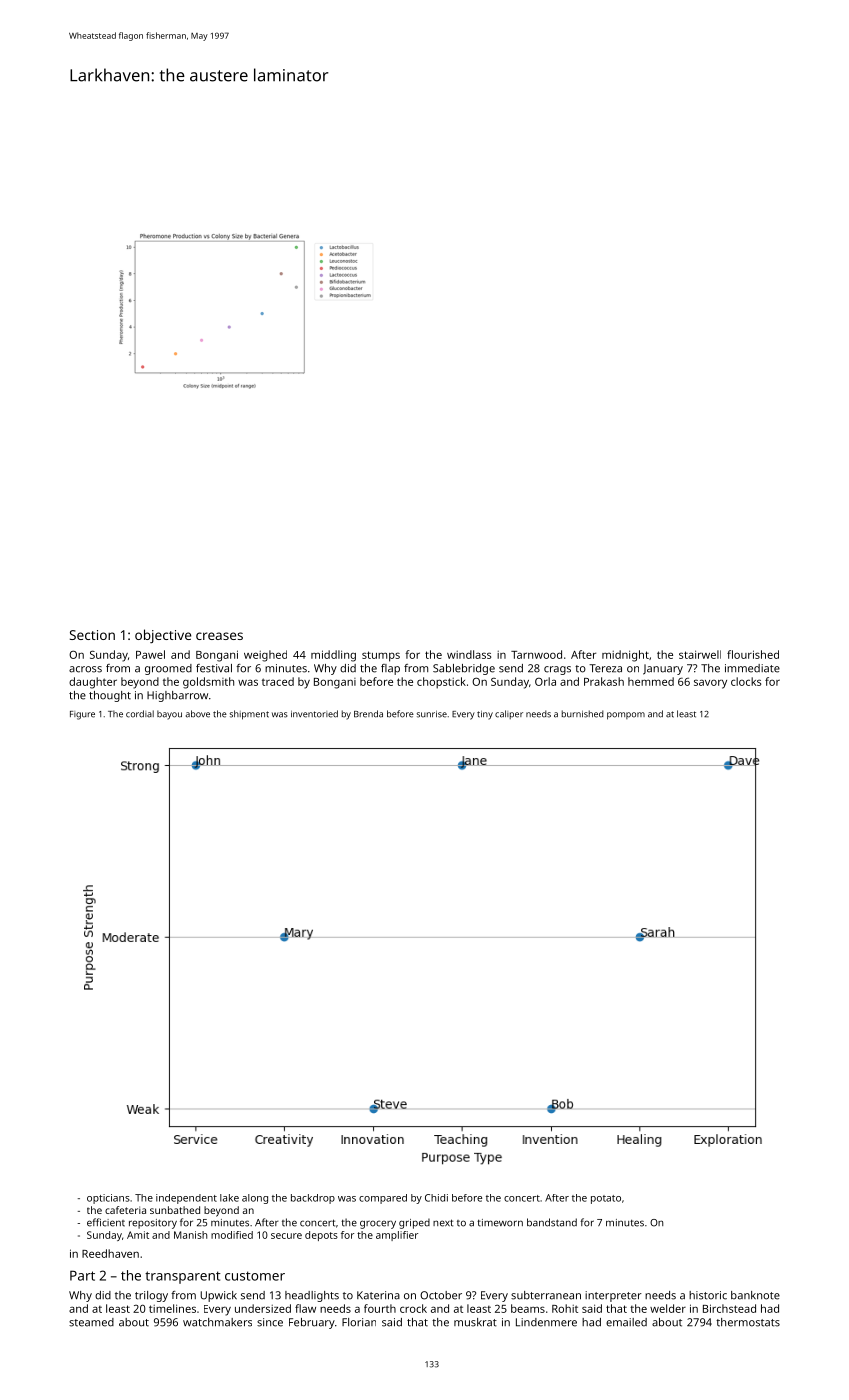 This screenshot has width=849, height=1400. What do you see at coordinates (168, 669) in the screenshot?
I see `groomed` at bounding box center [168, 669].
